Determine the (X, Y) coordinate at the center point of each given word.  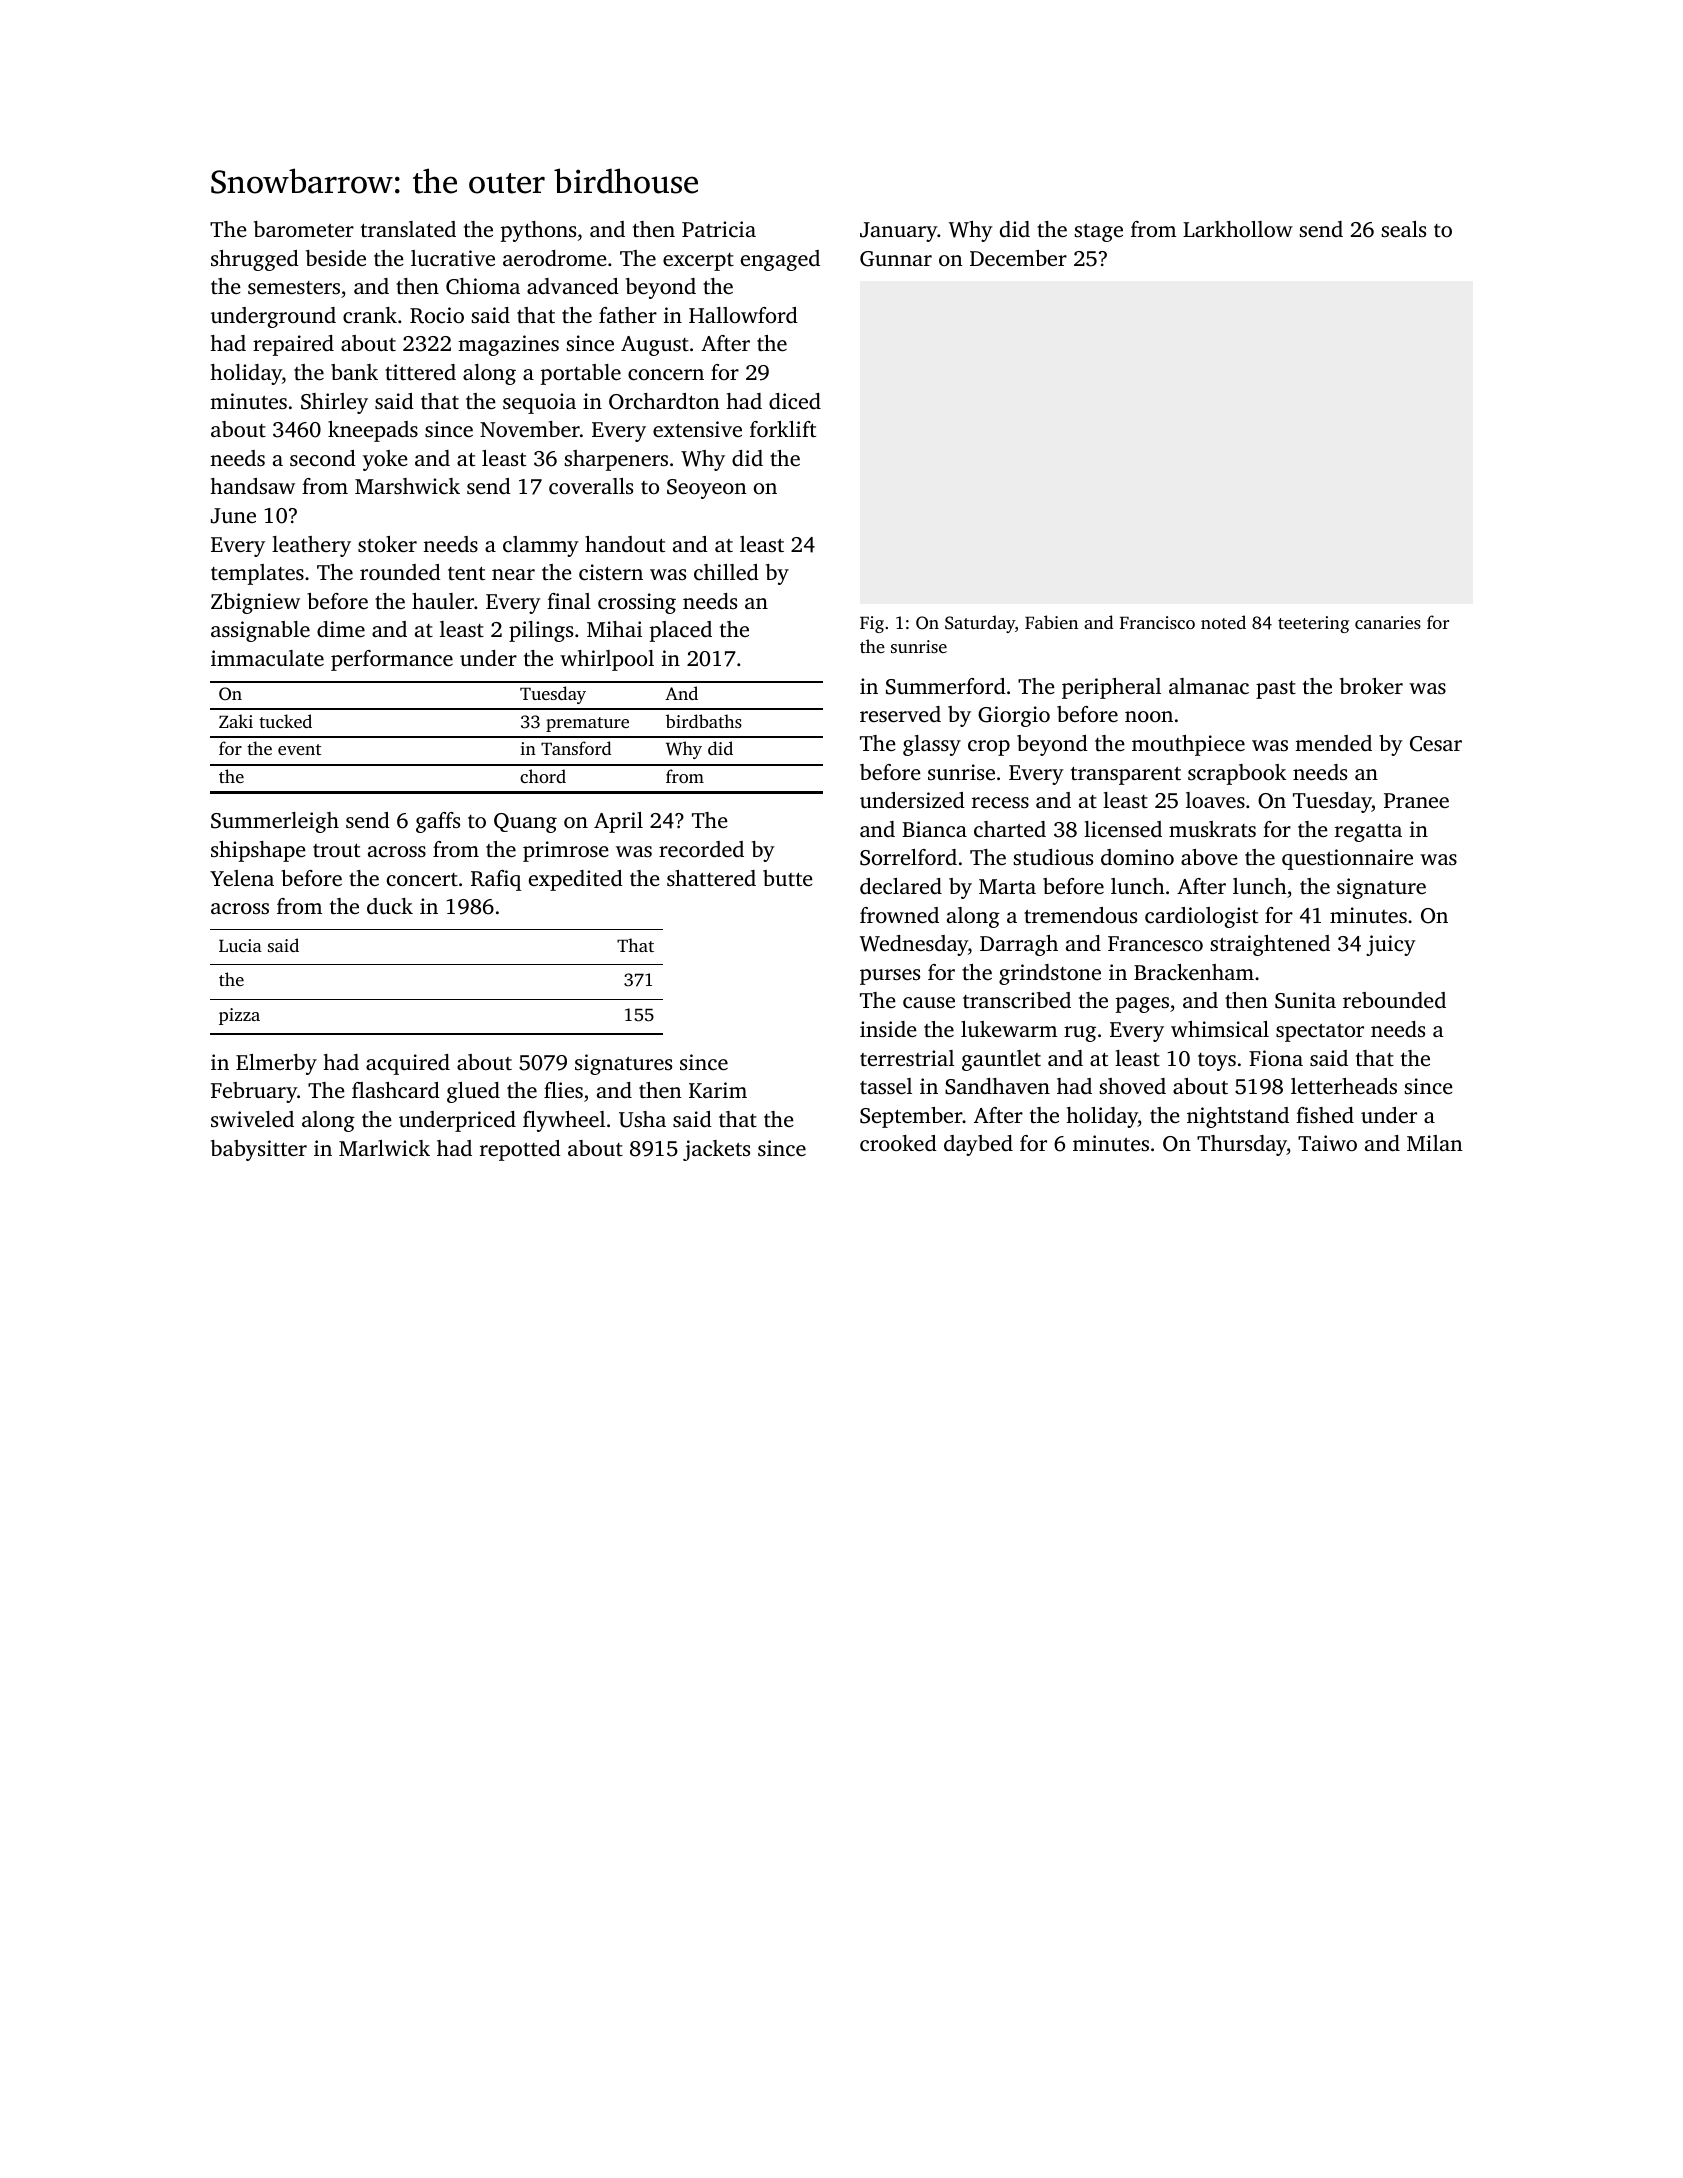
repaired (293, 345)
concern (666, 374)
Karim (718, 1090)
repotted (520, 1150)
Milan (1434, 1143)
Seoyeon (706, 489)
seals (1403, 229)
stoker (387, 544)
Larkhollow (1238, 229)
